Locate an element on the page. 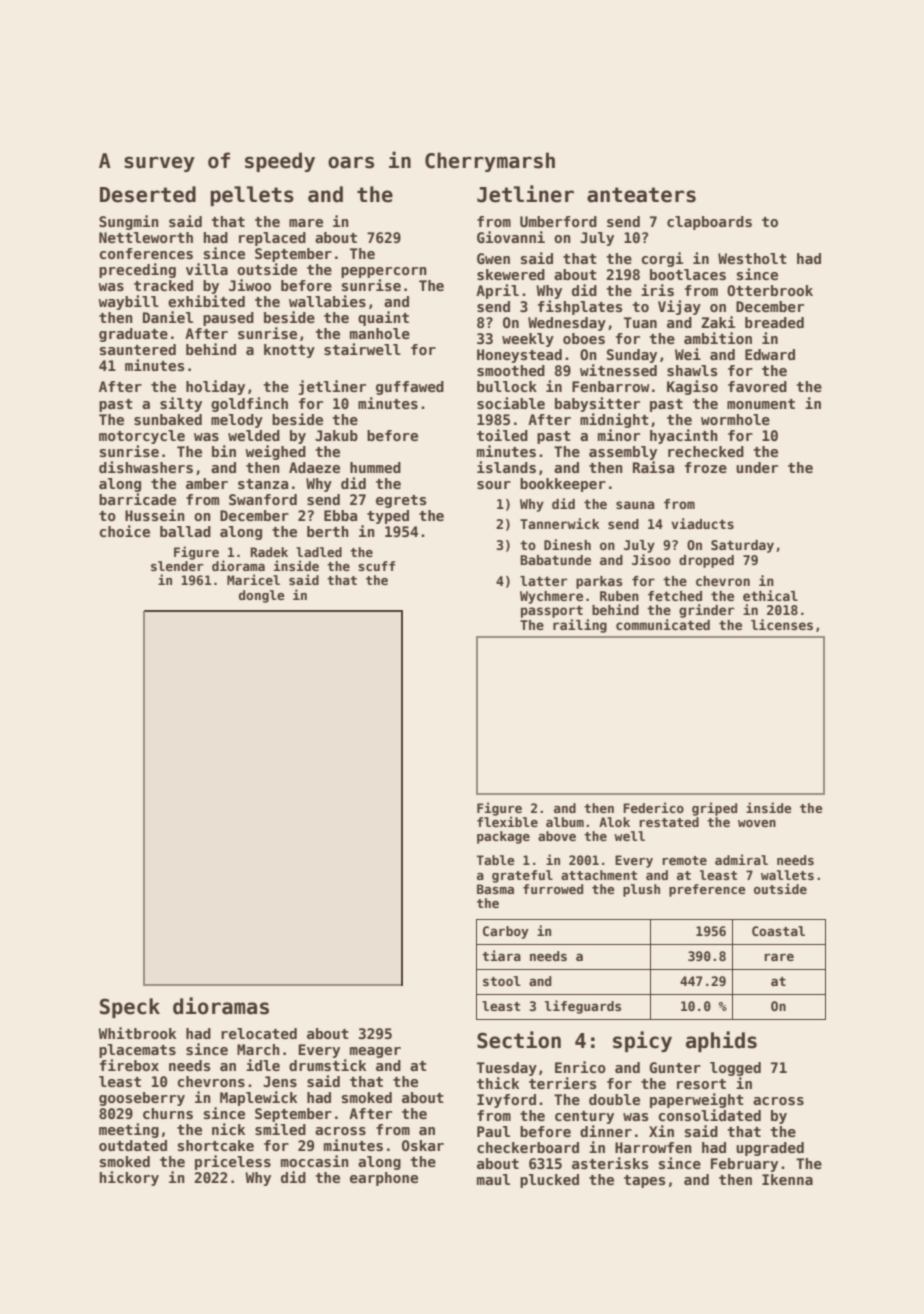  islands is located at coordinates (506, 467).
